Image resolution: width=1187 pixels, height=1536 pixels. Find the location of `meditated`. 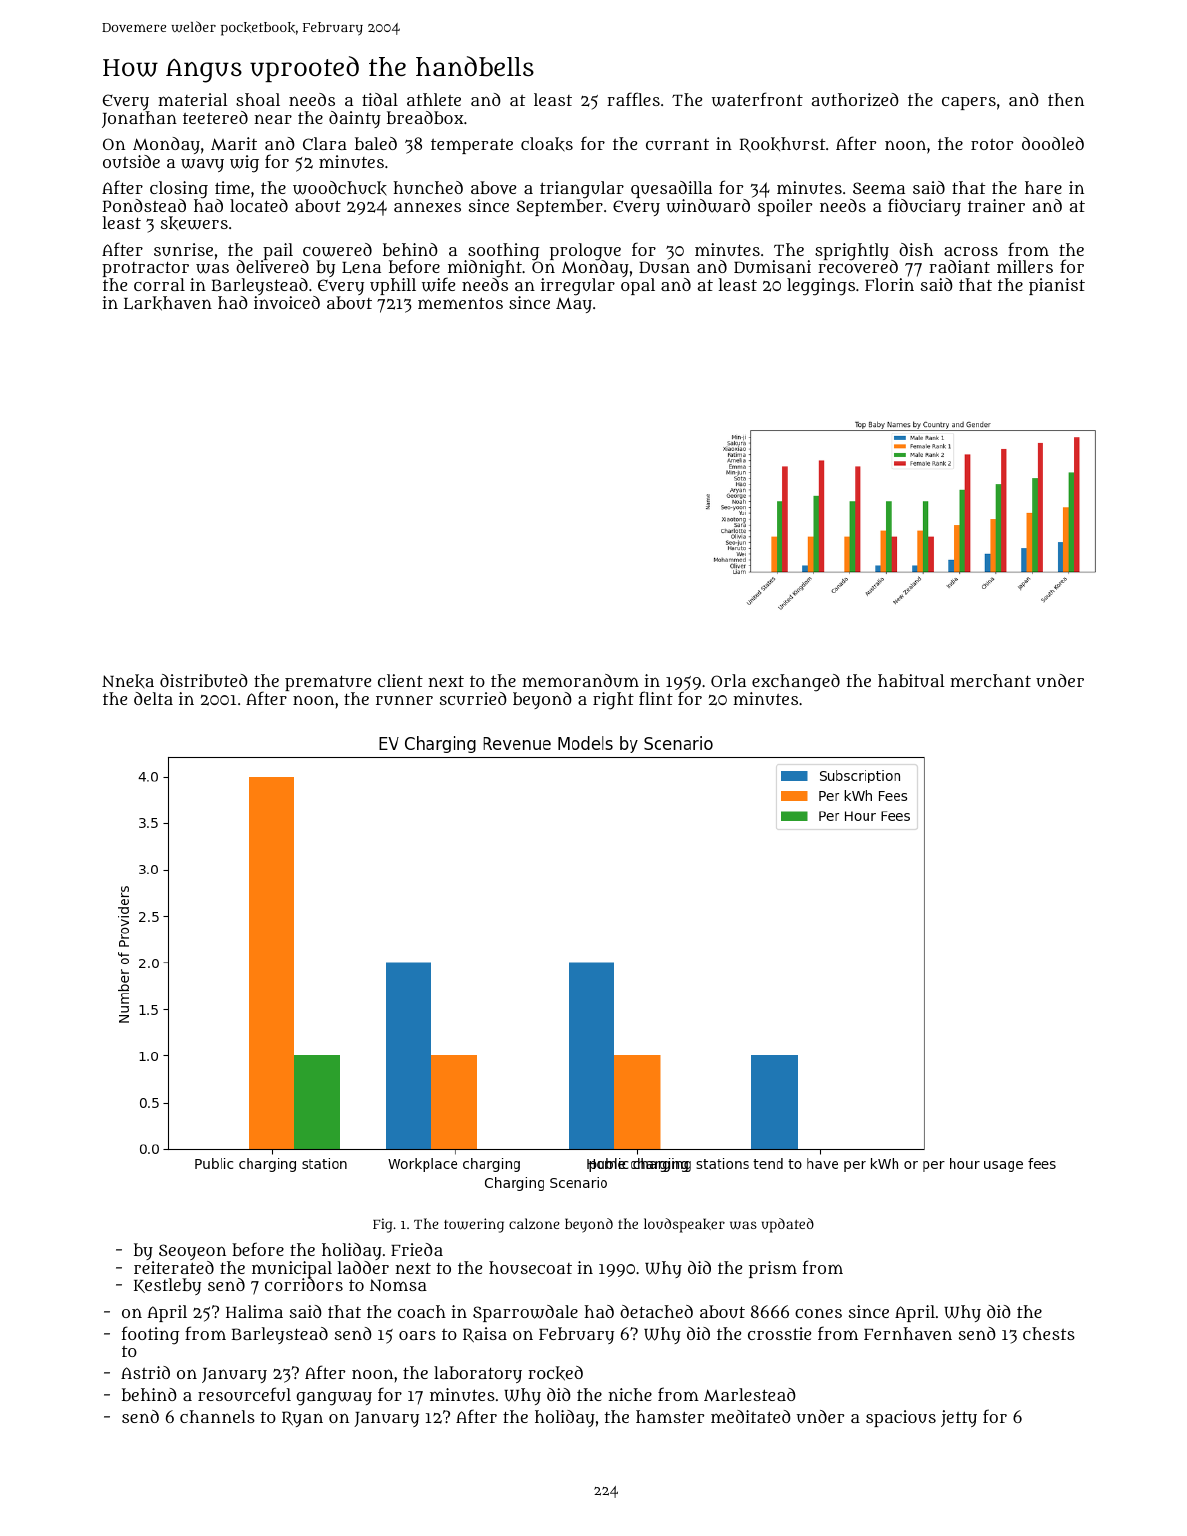

meditated is located at coordinates (751, 1416).
